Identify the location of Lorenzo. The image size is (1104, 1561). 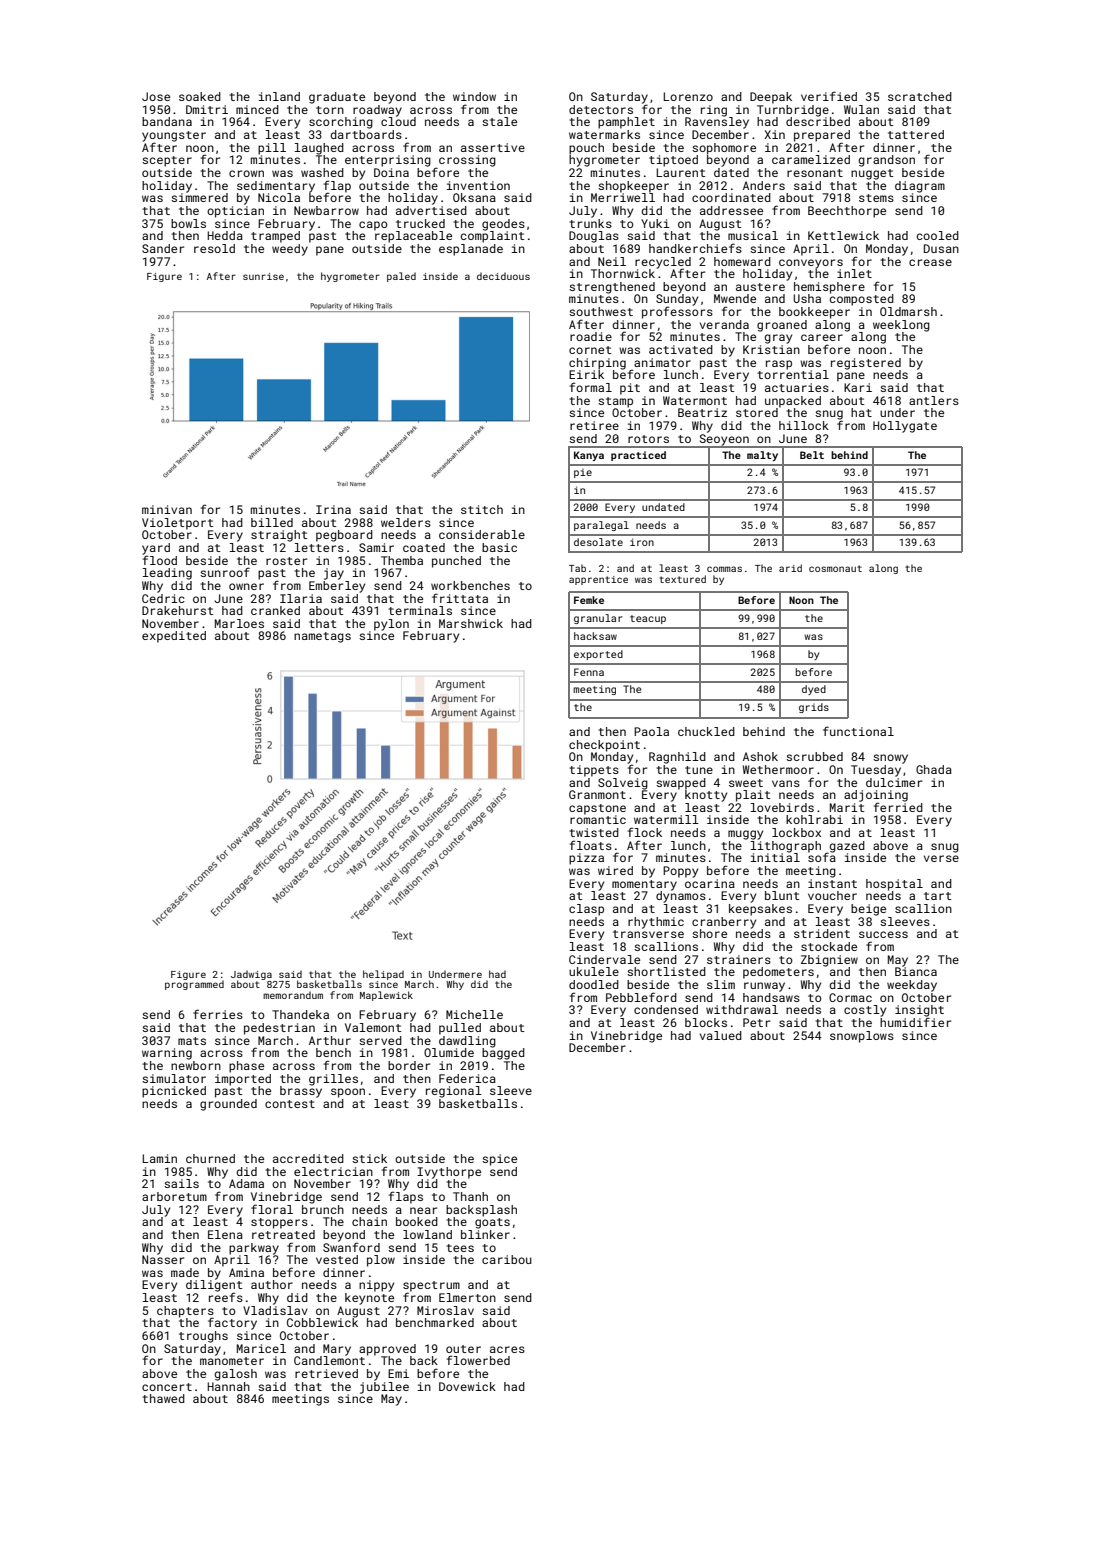
(688, 96).
